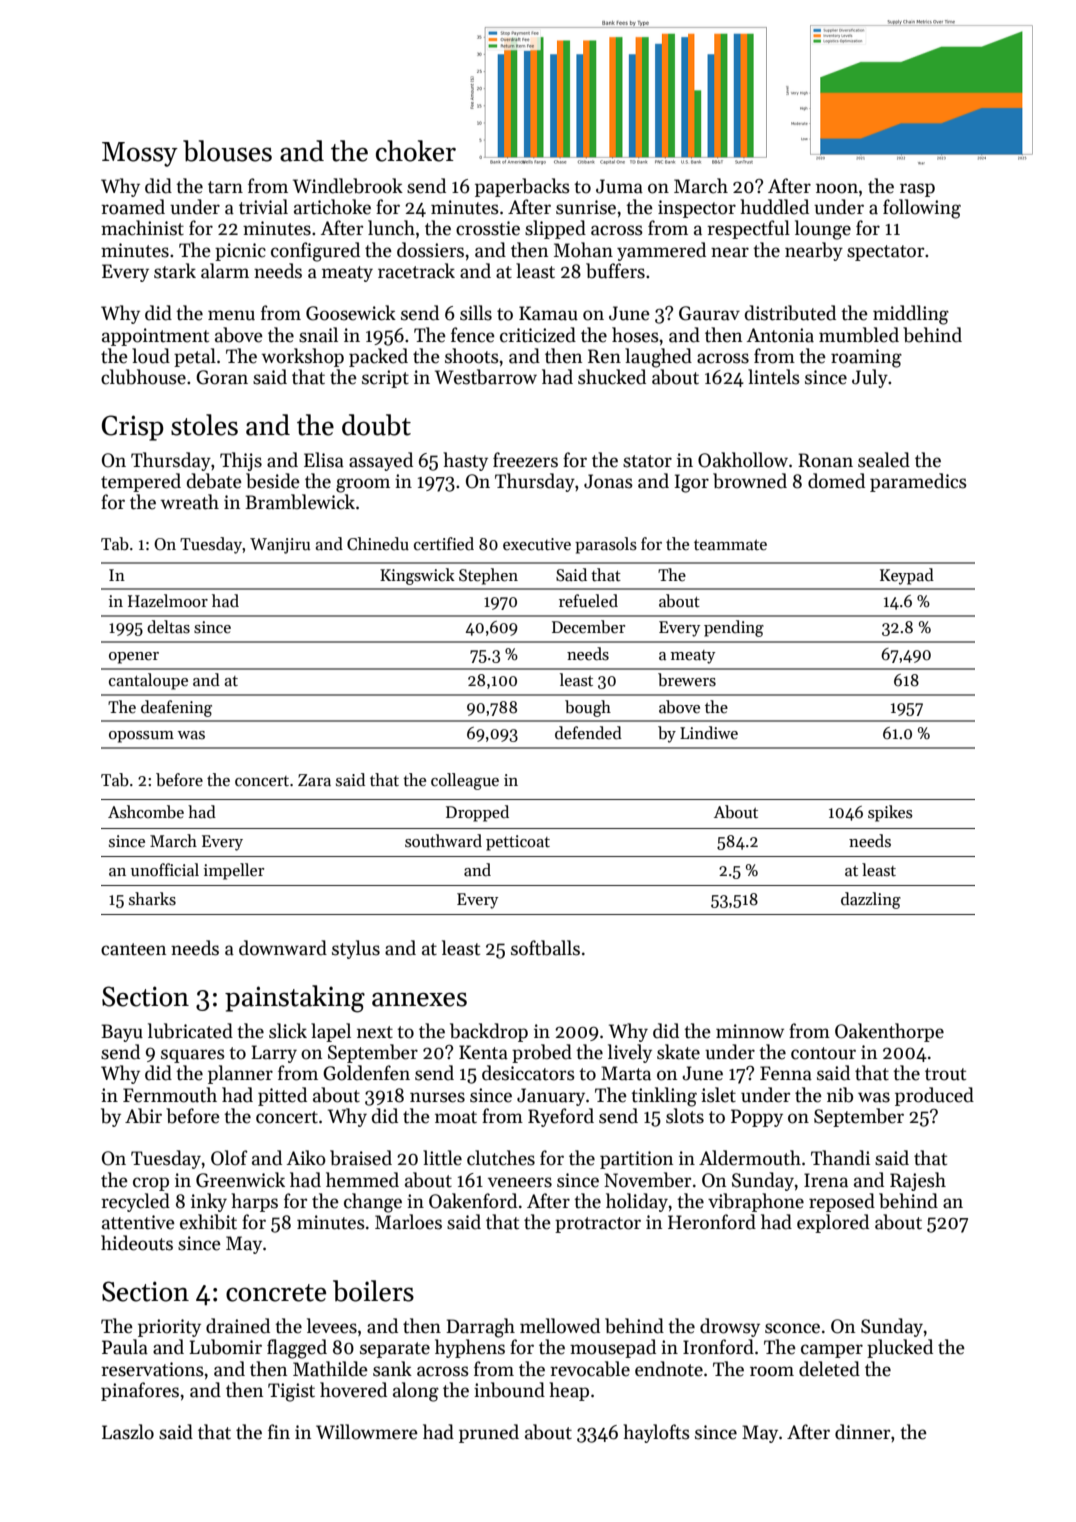  What do you see at coordinates (774, 207) in the image?
I see `huddled` at bounding box center [774, 207].
